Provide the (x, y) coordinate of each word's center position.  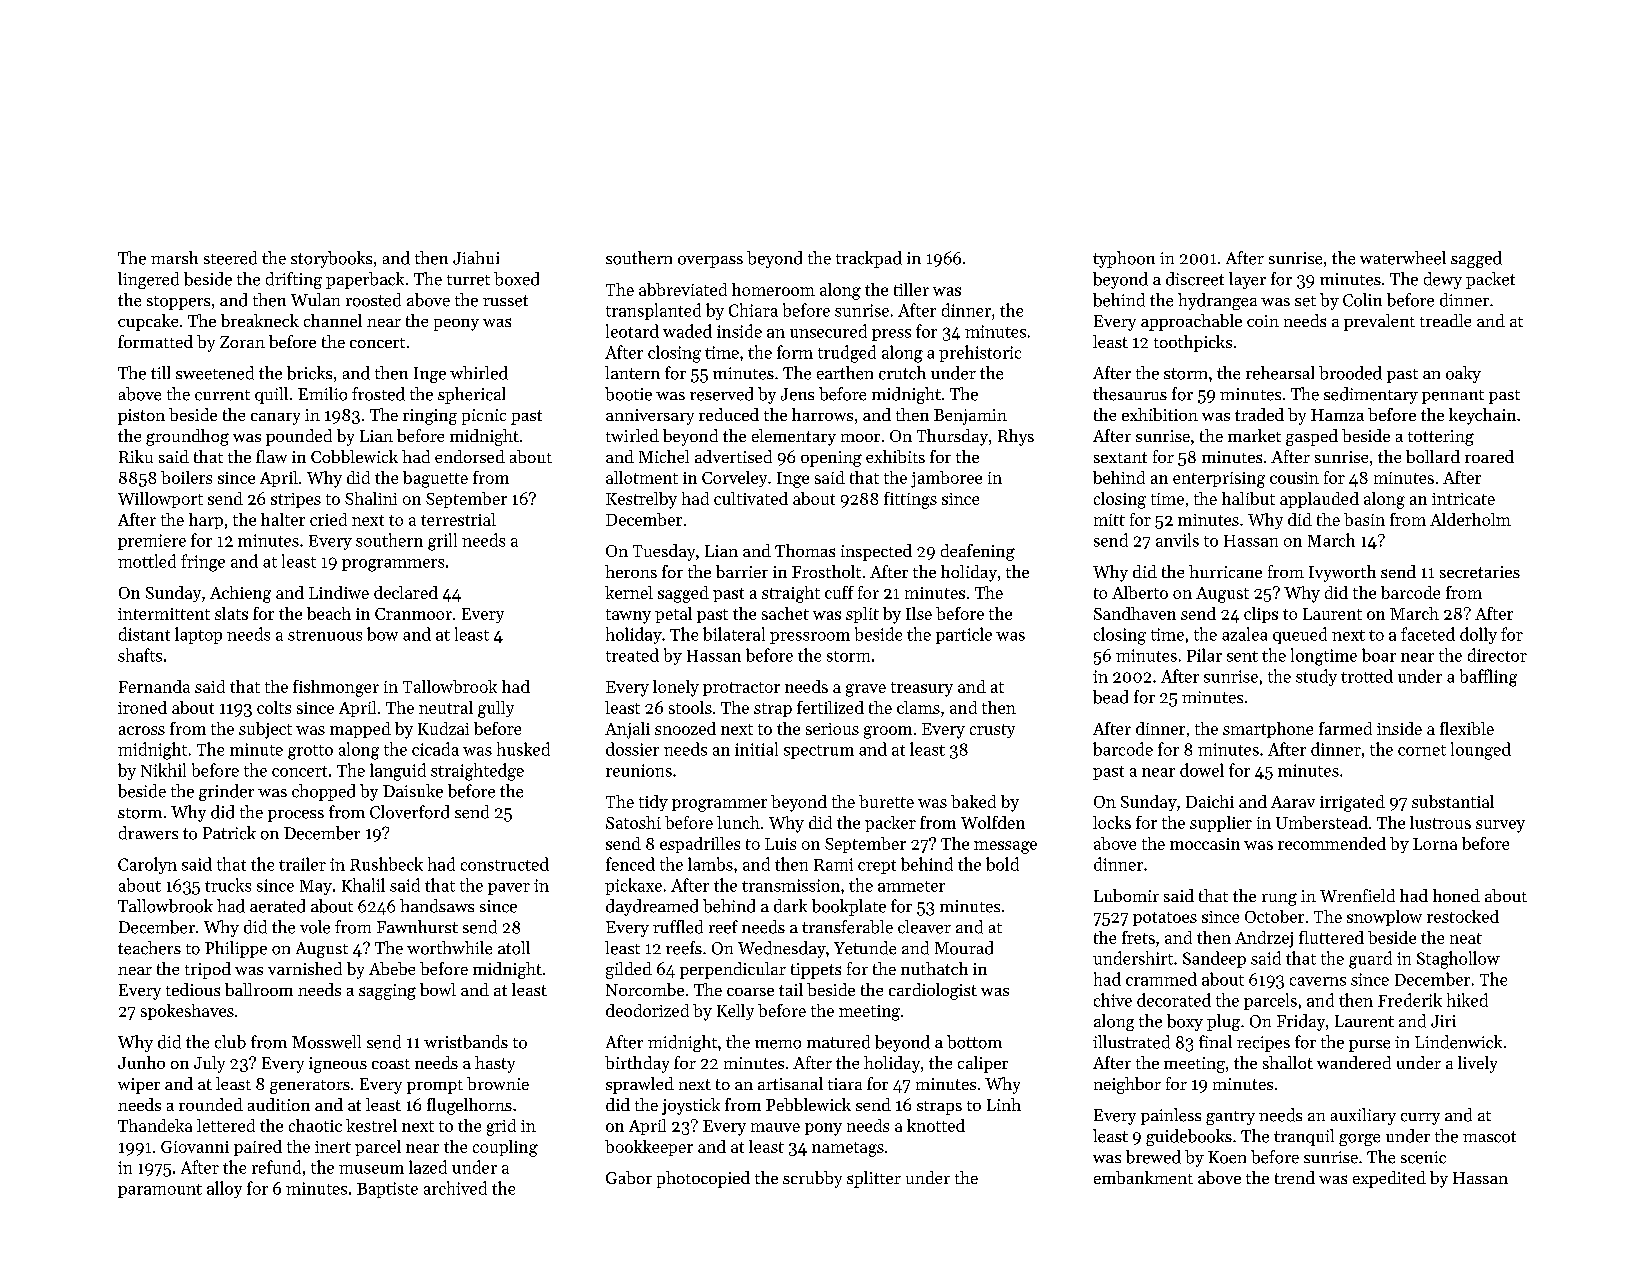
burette (886, 801)
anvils (1177, 540)
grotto (310, 752)
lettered (226, 1125)
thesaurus (1130, 394)
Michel (664, 456)
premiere (152, 542)
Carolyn (147, 865)
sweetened (215, 373)
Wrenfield (1357, 895)
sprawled (640, 1085)
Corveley (734, 479)
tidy (653, 803)
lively (1477, 1064)
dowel (1202, 770)
